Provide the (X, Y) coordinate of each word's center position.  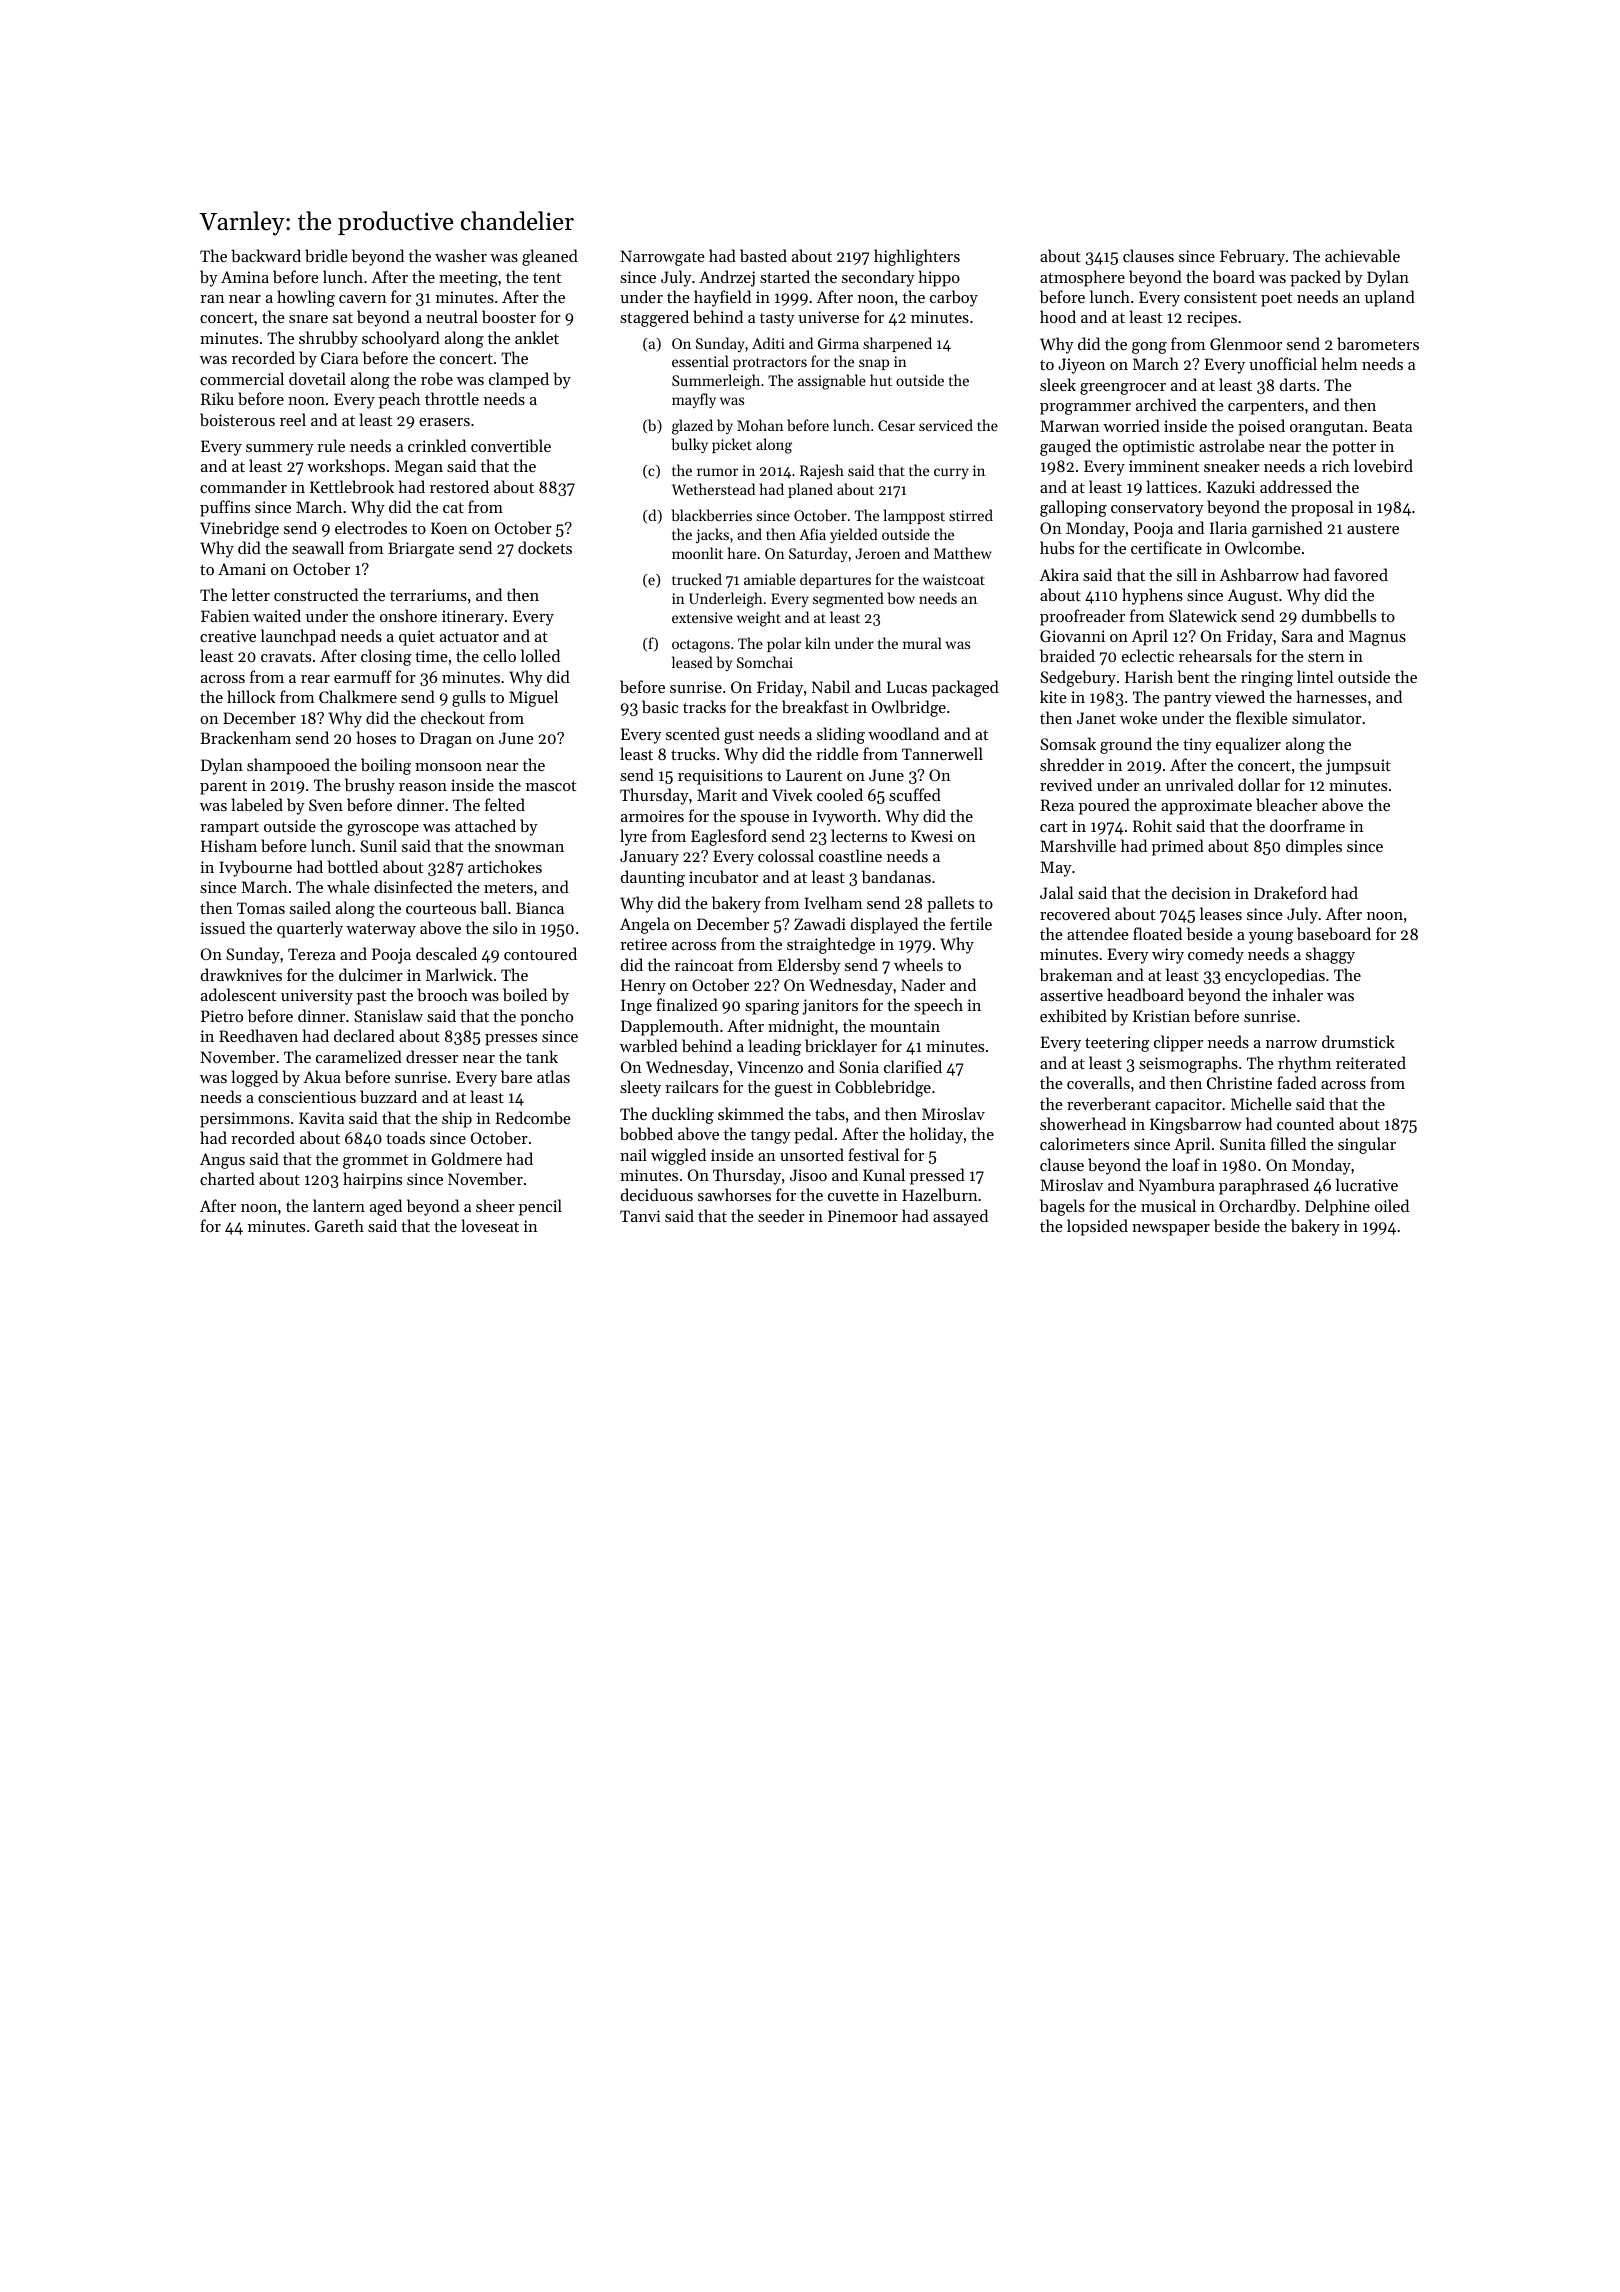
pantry (1188, 700)
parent (223, 788)
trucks (693, 753)
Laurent (814, 775)
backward (266, 255)
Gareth (339, 1225)
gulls (469, 698)
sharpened (897, 344)
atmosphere (1082, 278)
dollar (1259, 784)
